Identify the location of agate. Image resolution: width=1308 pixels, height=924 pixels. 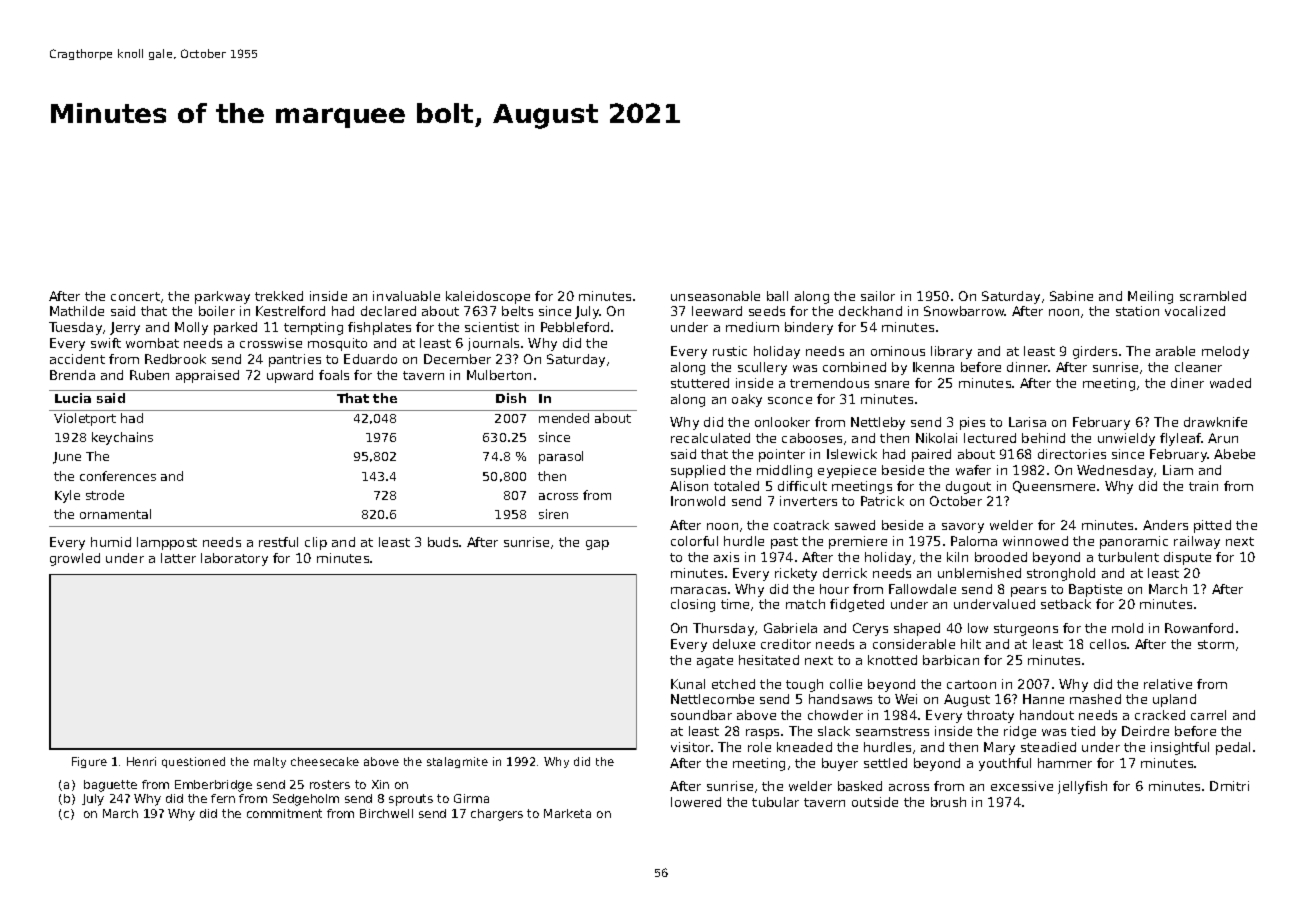
(715, 662).
